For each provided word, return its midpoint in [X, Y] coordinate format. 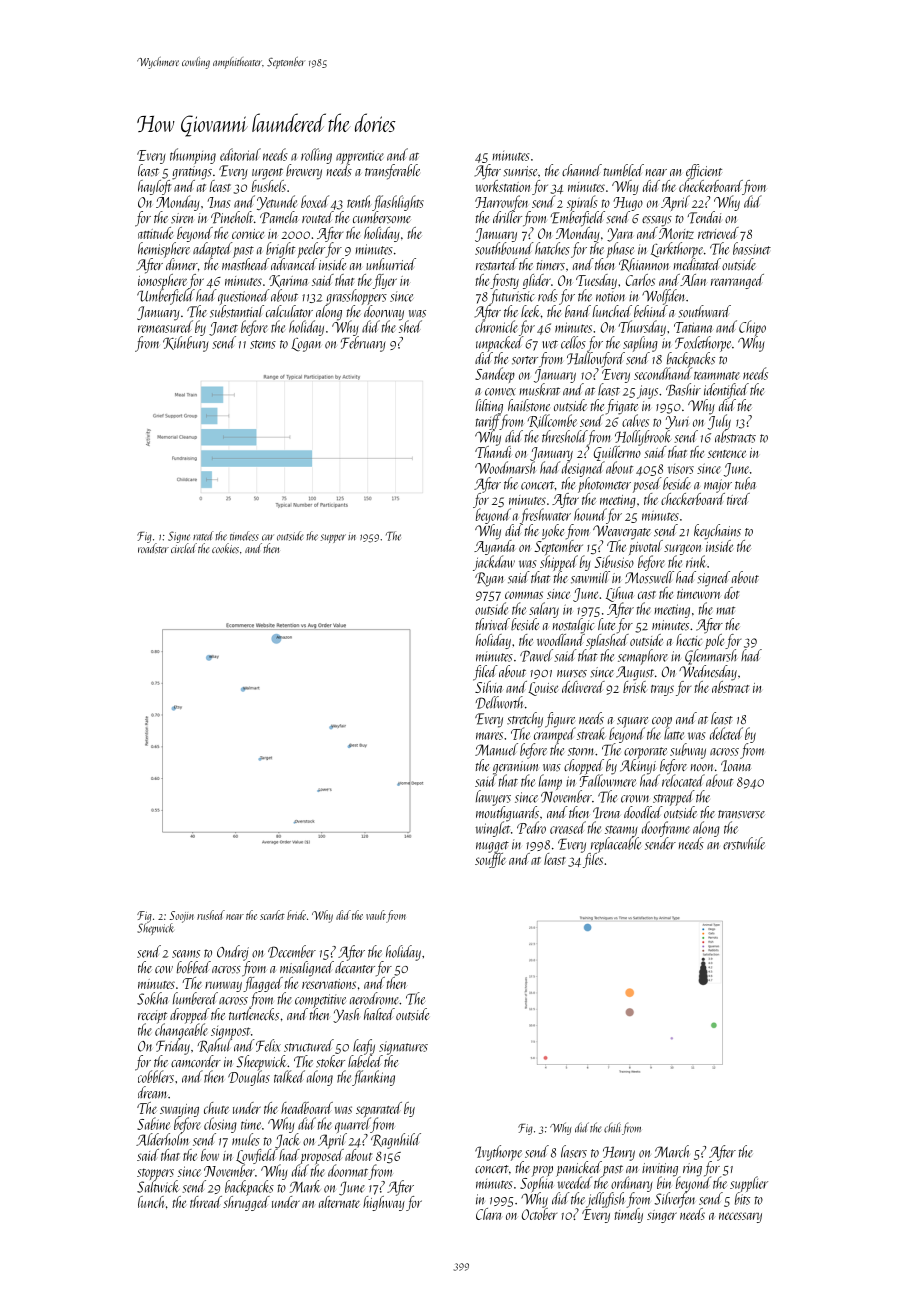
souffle [490, 860]
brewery [304, 172]
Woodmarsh [506, 467]
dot [731, 593]
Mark [304, 1186]
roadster [153, 548]
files [593, 860]
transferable [392, 172]
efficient [704, 172]
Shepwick [155, 929]
